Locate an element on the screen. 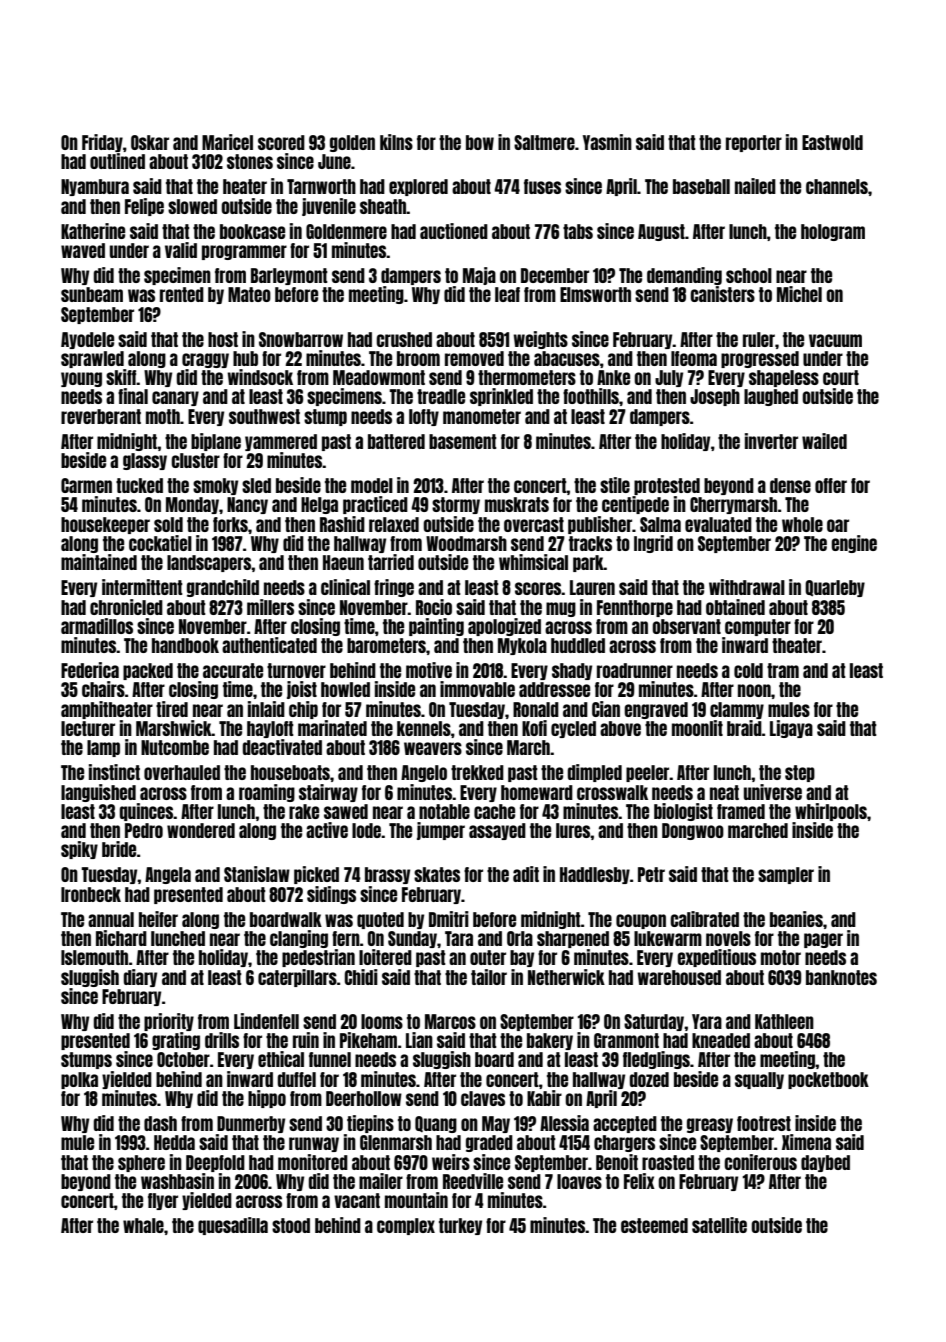  polka is located at coordinates (79, 1080).
